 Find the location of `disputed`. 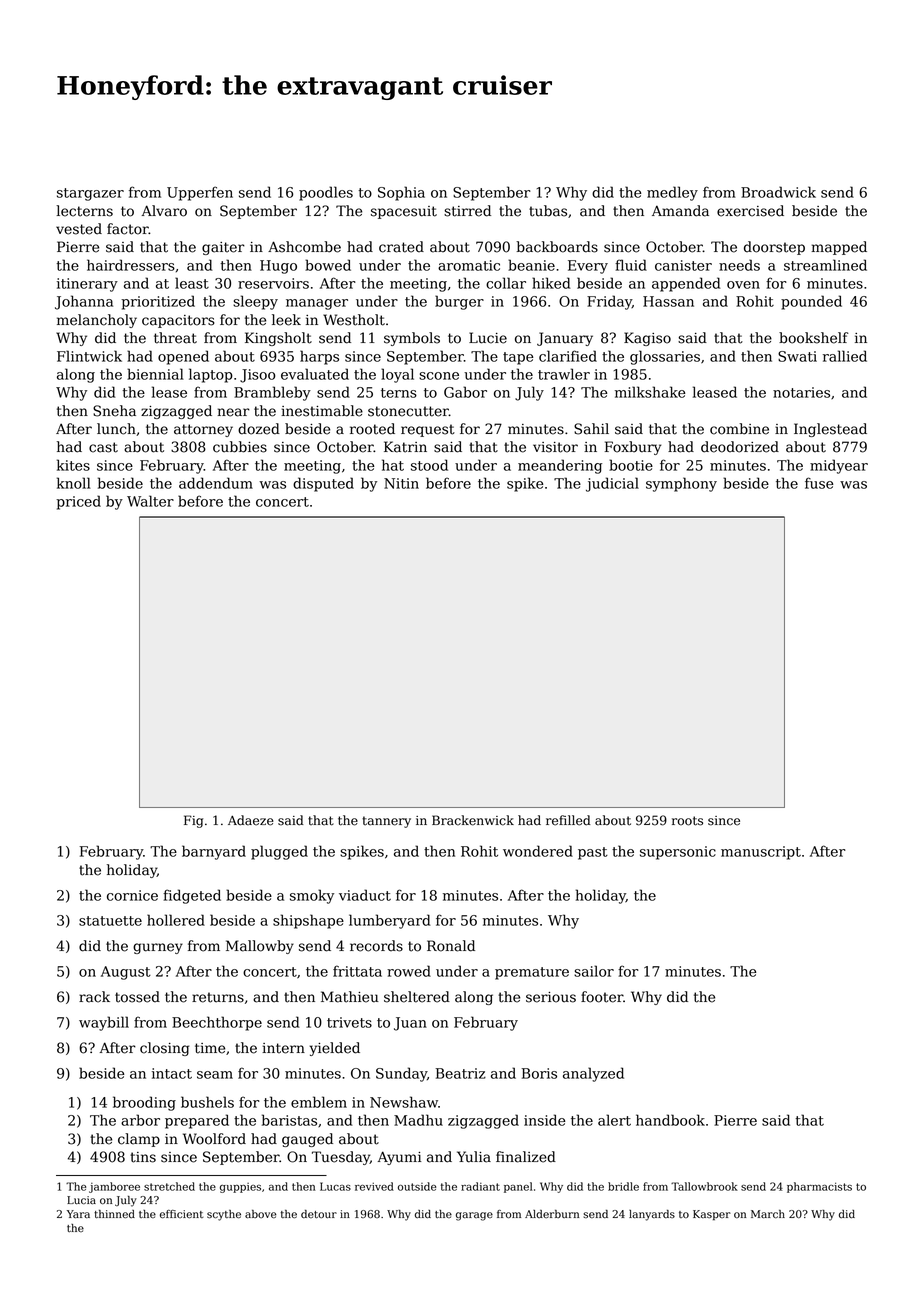

disputed is located at coordinates (323, 484).
